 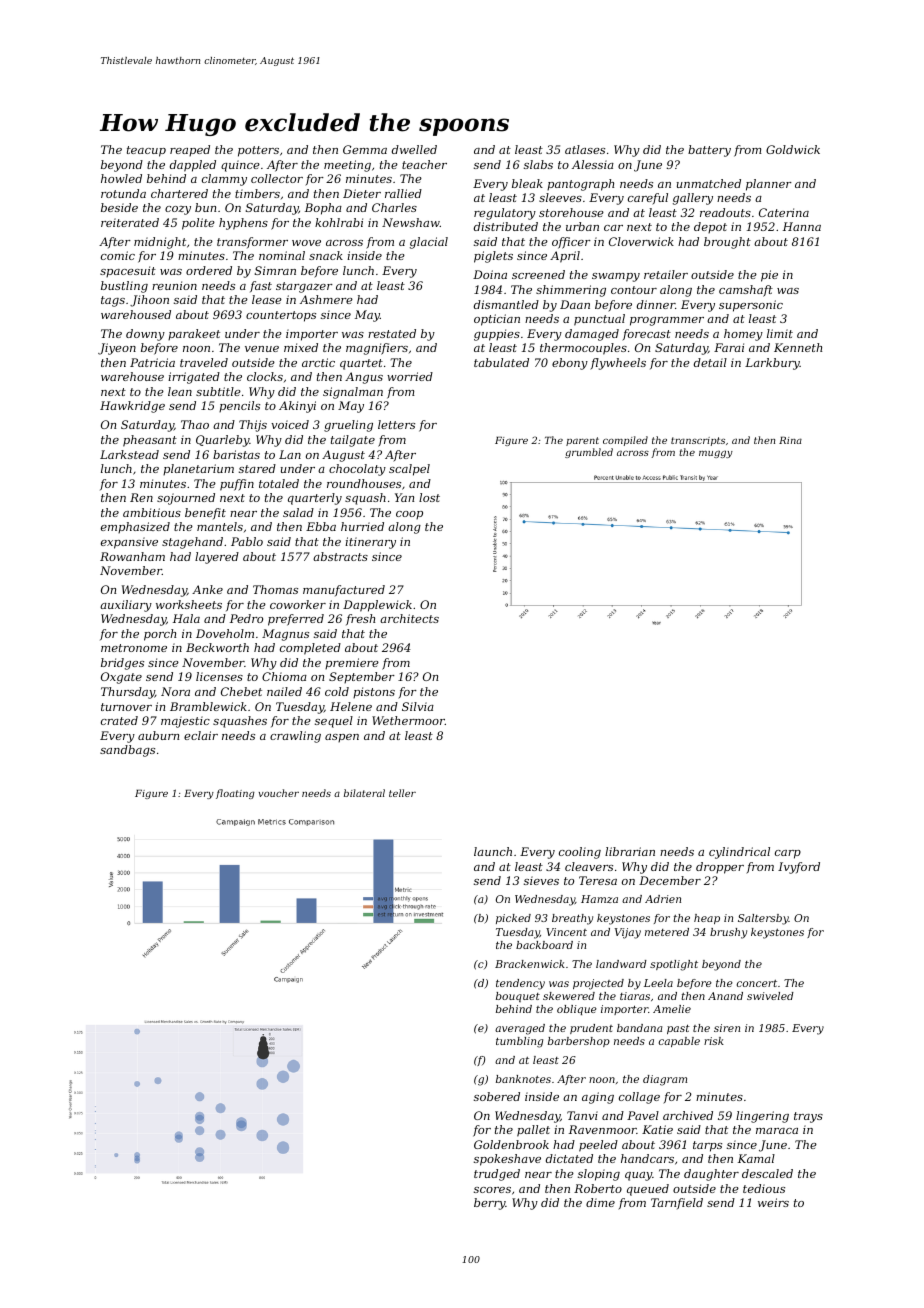 I want to click on scalpel, so click(x=409, y=470).
